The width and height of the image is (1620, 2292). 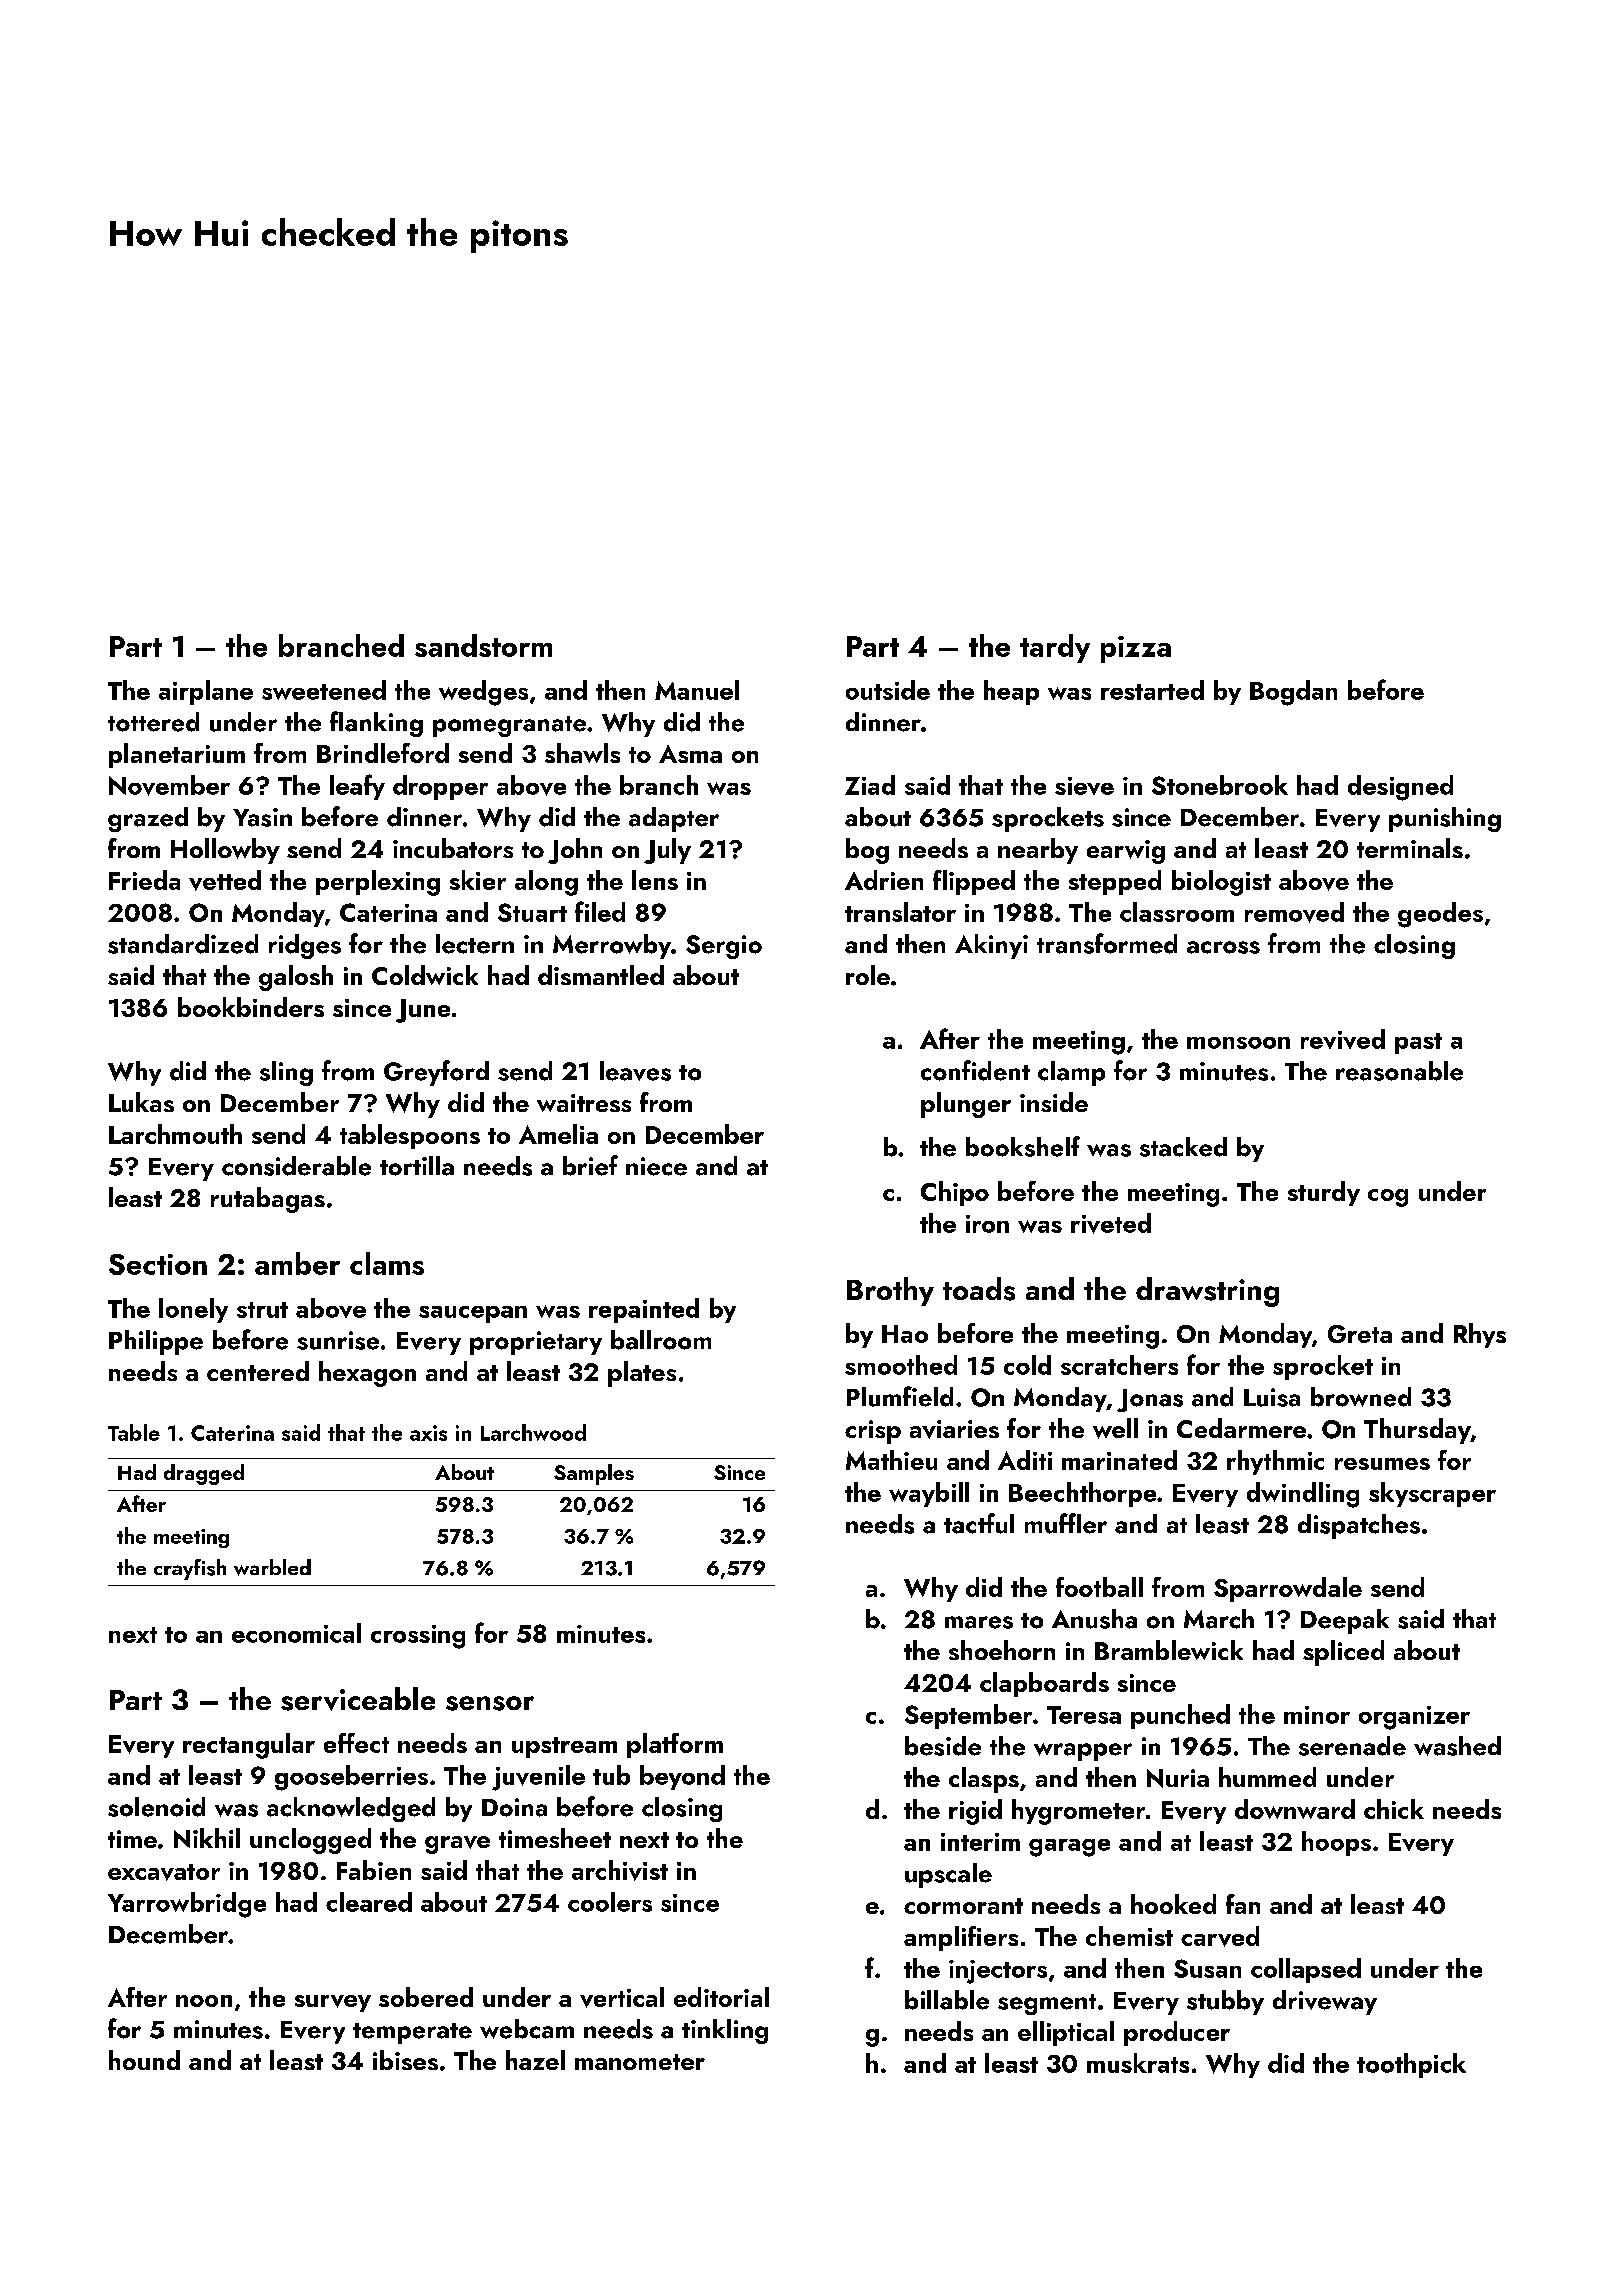 I want to click on June, so click(x=423, y=1011).
